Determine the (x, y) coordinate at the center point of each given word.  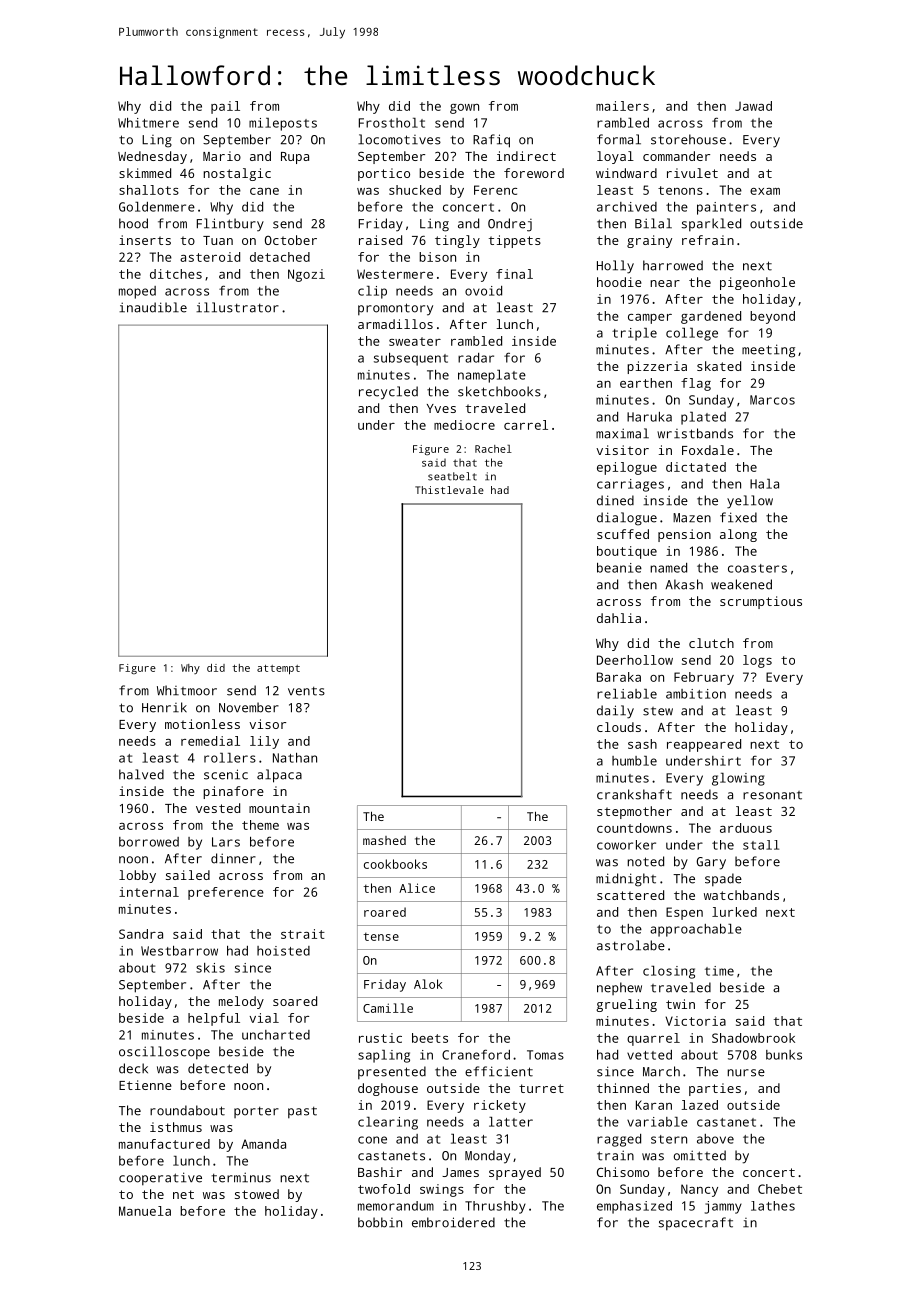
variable (657, 1122)
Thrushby (495, 1207)
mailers (622, 106)
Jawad (753, 106)
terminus (241, 1177)
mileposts (283, 124)
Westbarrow (179, 951)
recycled (388, 393)
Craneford (476, 1054)
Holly (615, 267)
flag (696, 384)
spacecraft (696, 1224)
